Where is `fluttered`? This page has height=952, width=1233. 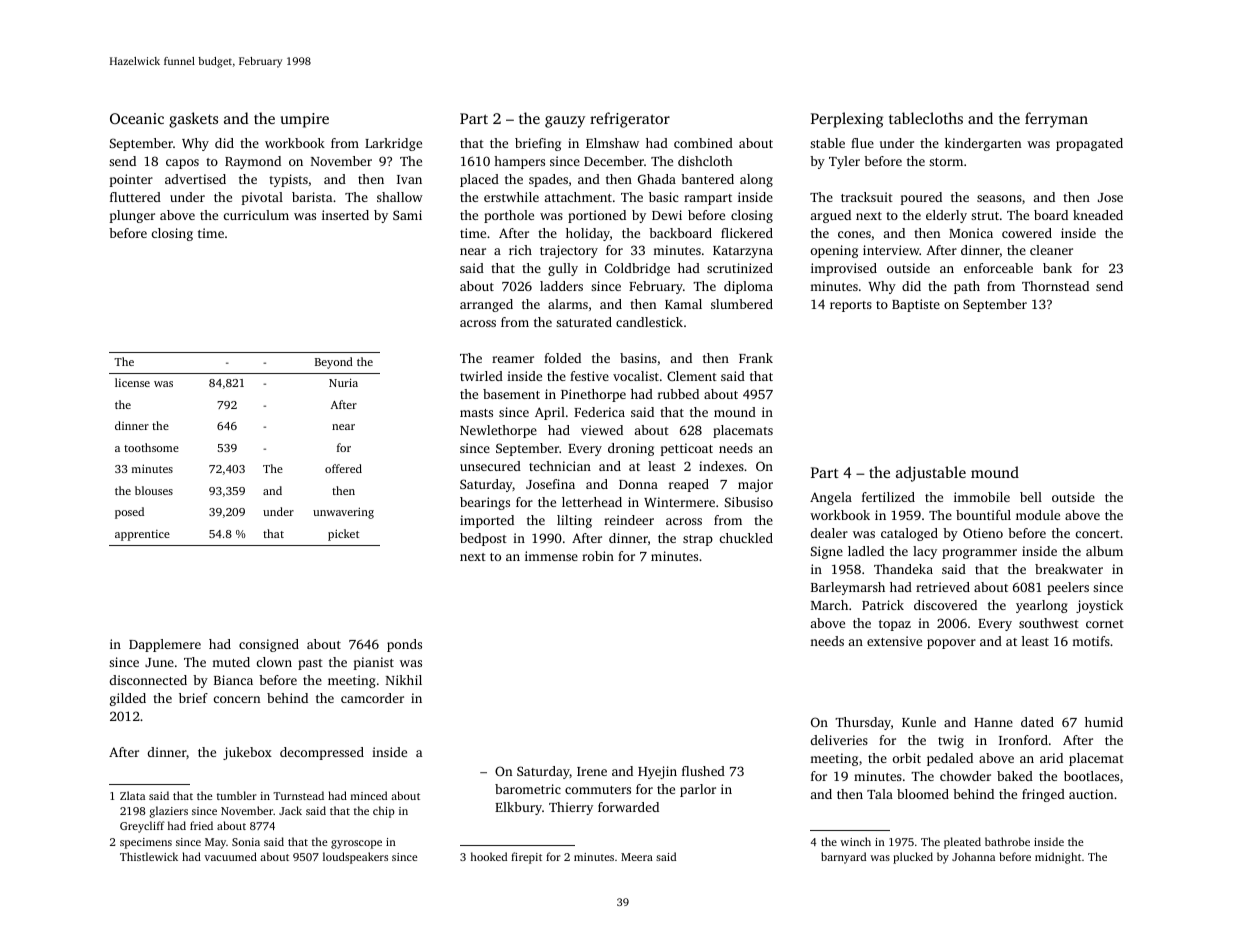 fluttered is located at coordinates (135, 197).
